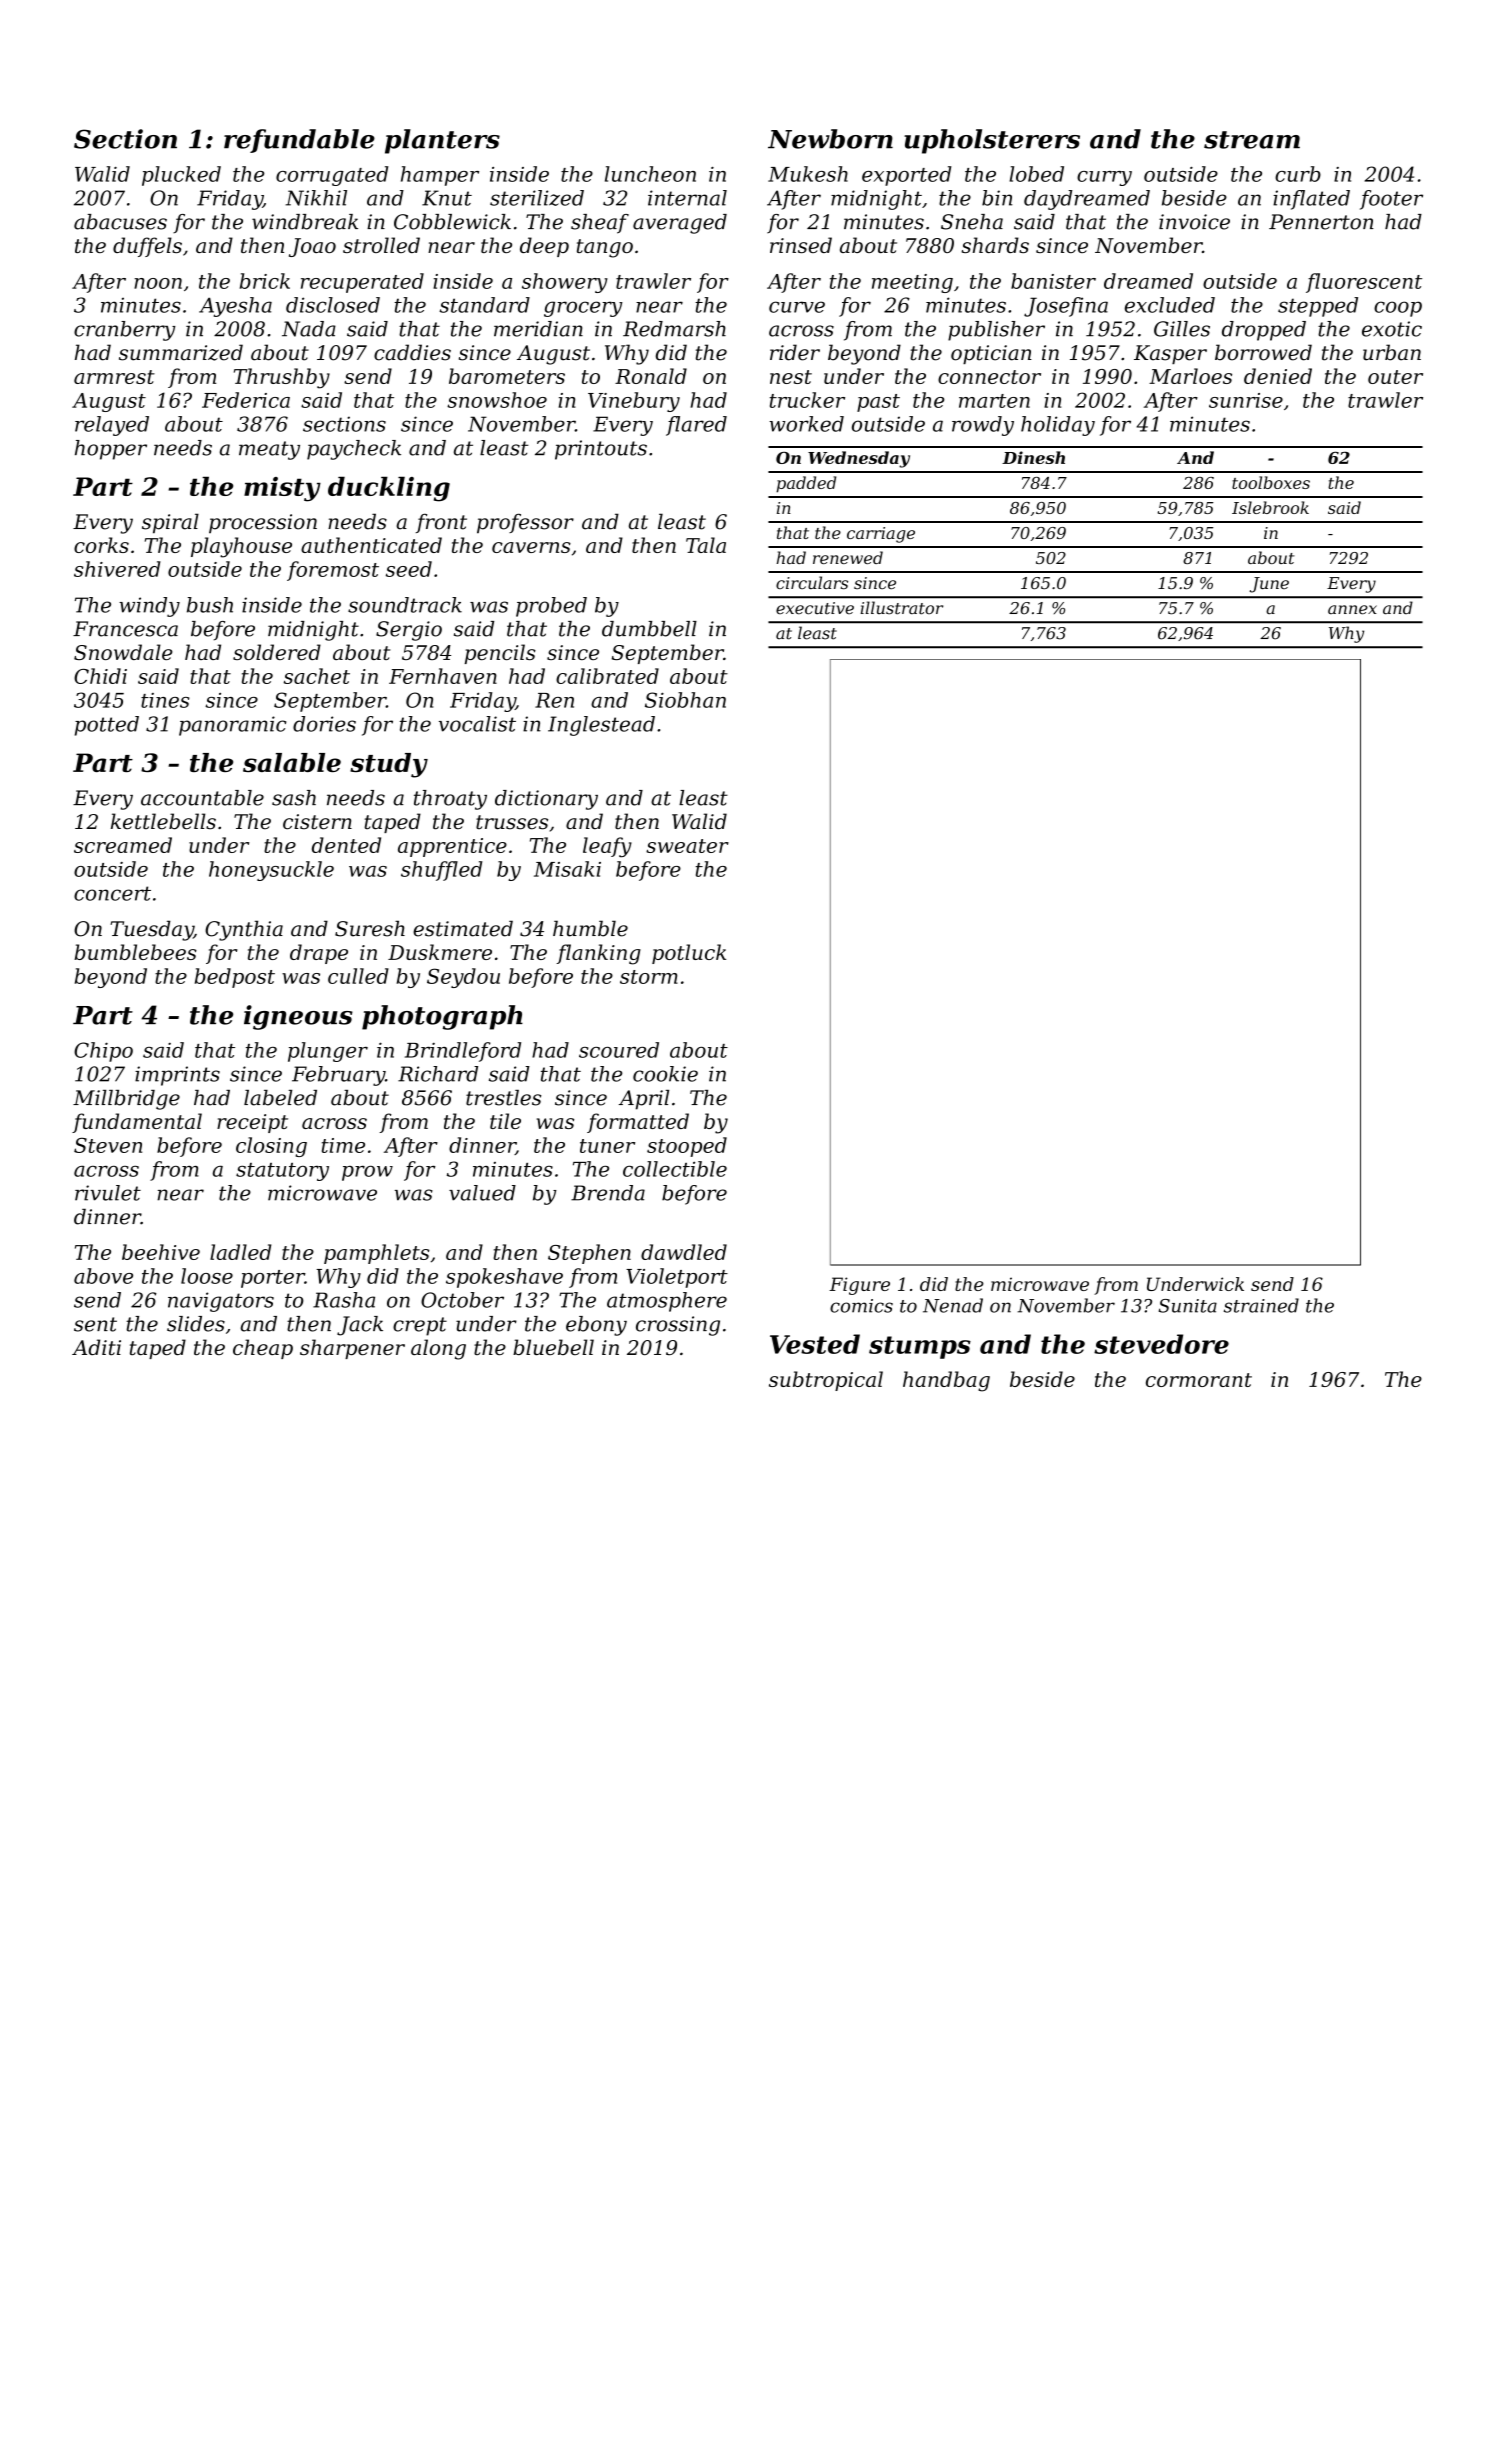 This screenshot has height=2464, width=1496. Describe the element at coordinates (859, 459) in the screenshot. I see `Wednesday` at that location.
